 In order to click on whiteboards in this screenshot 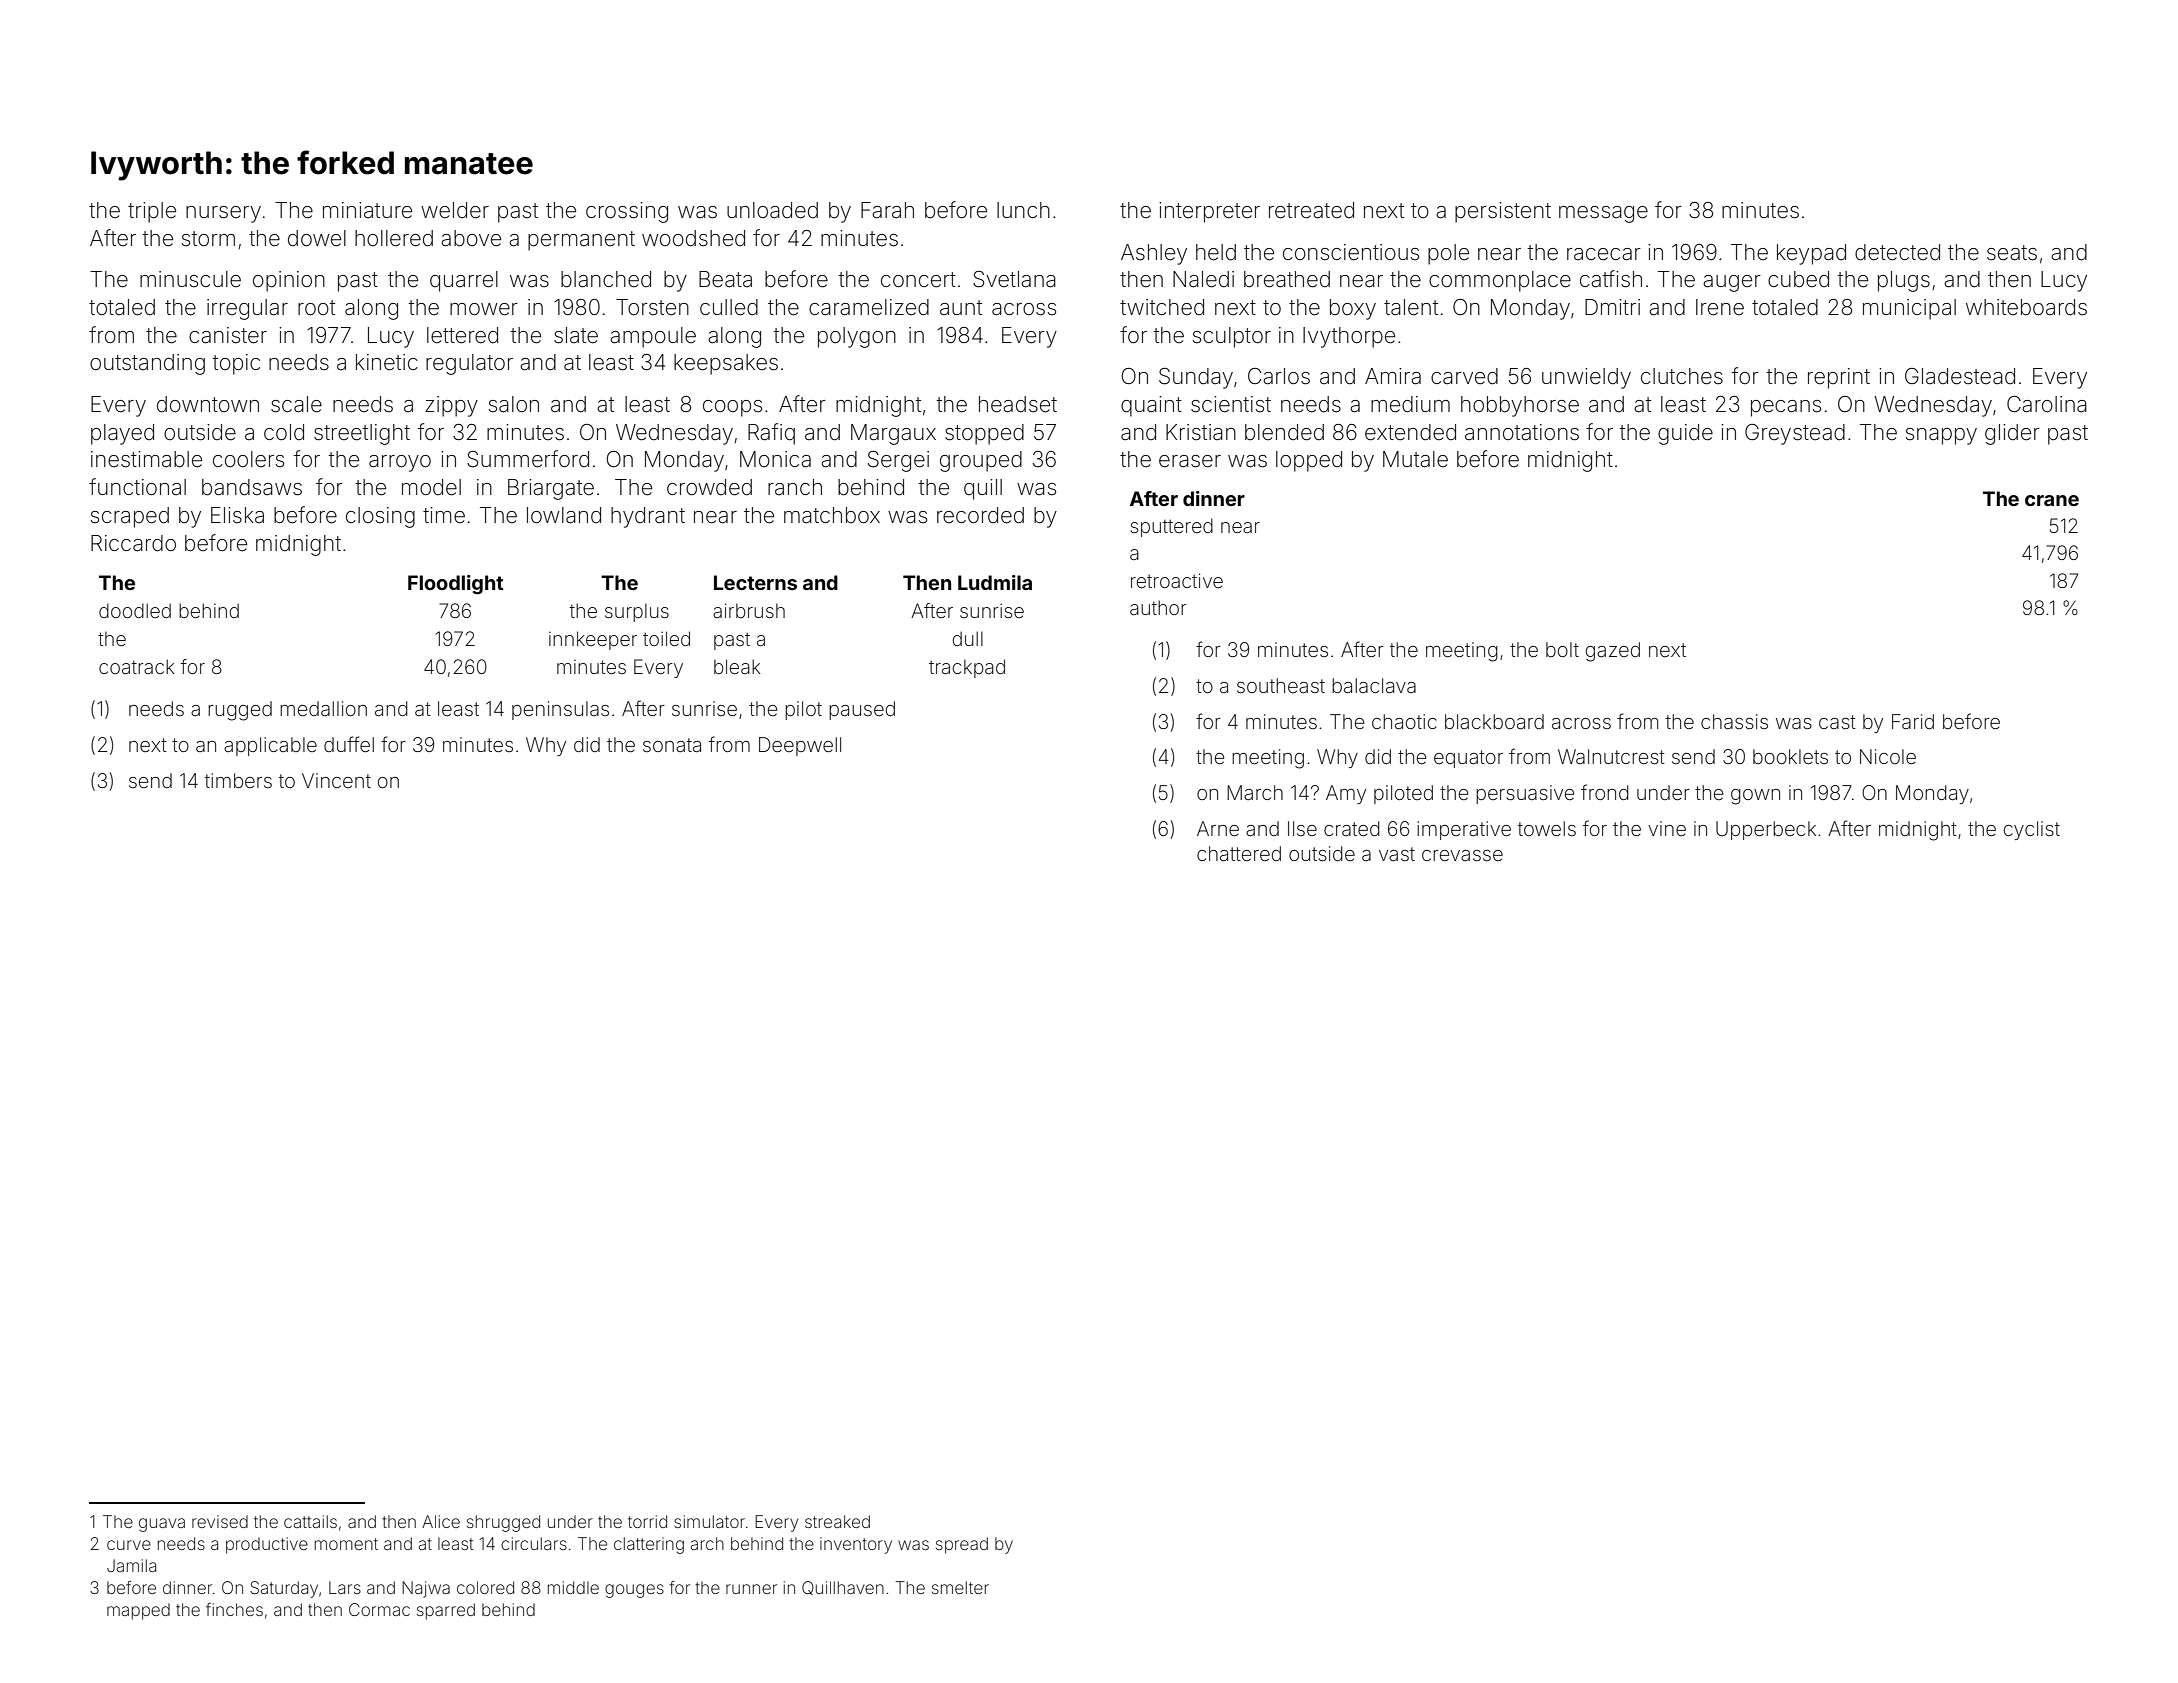, I will do `click(2026, 307)`.
